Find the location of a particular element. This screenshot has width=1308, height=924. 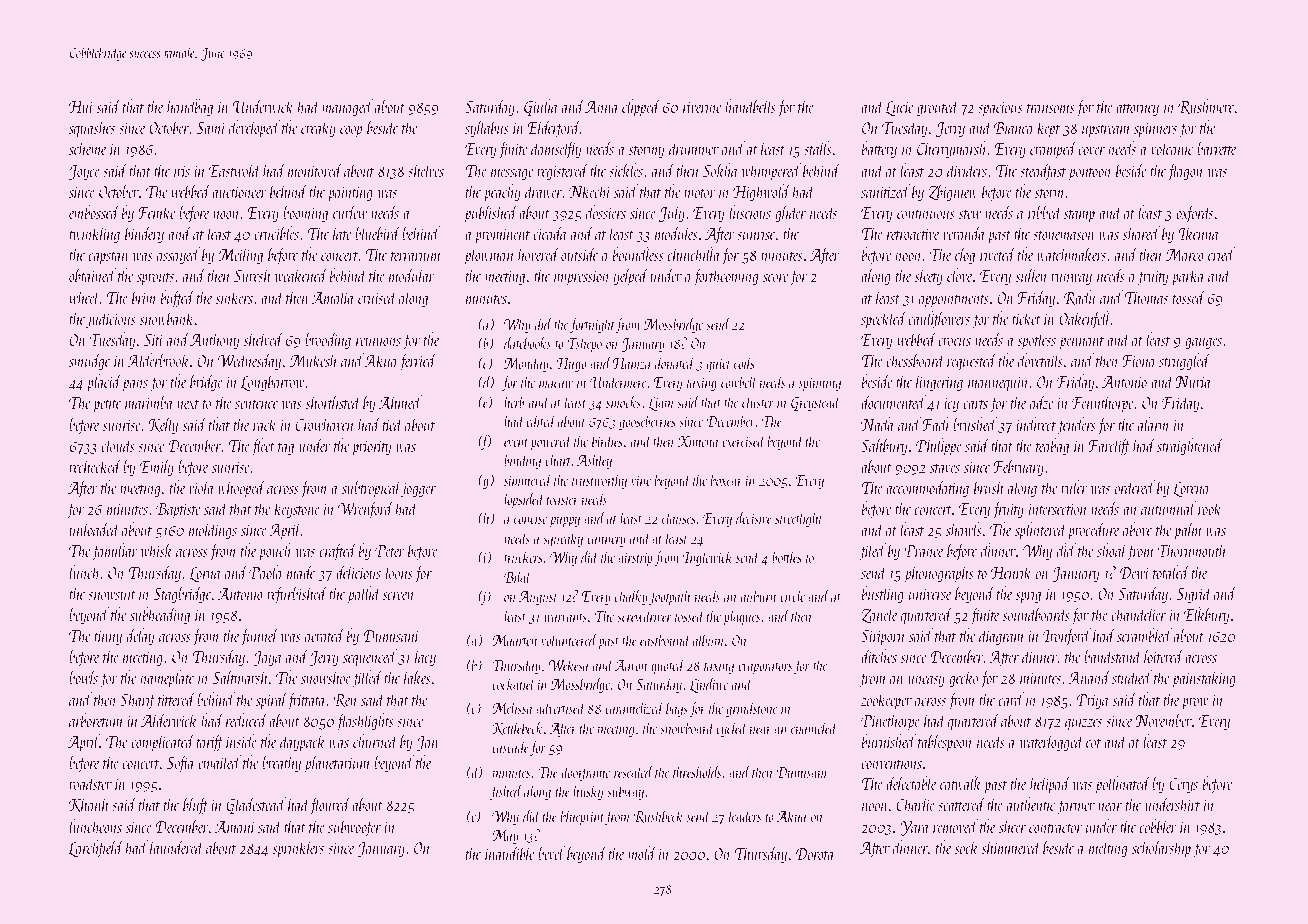

viola is located at coordinates (202, 487).
